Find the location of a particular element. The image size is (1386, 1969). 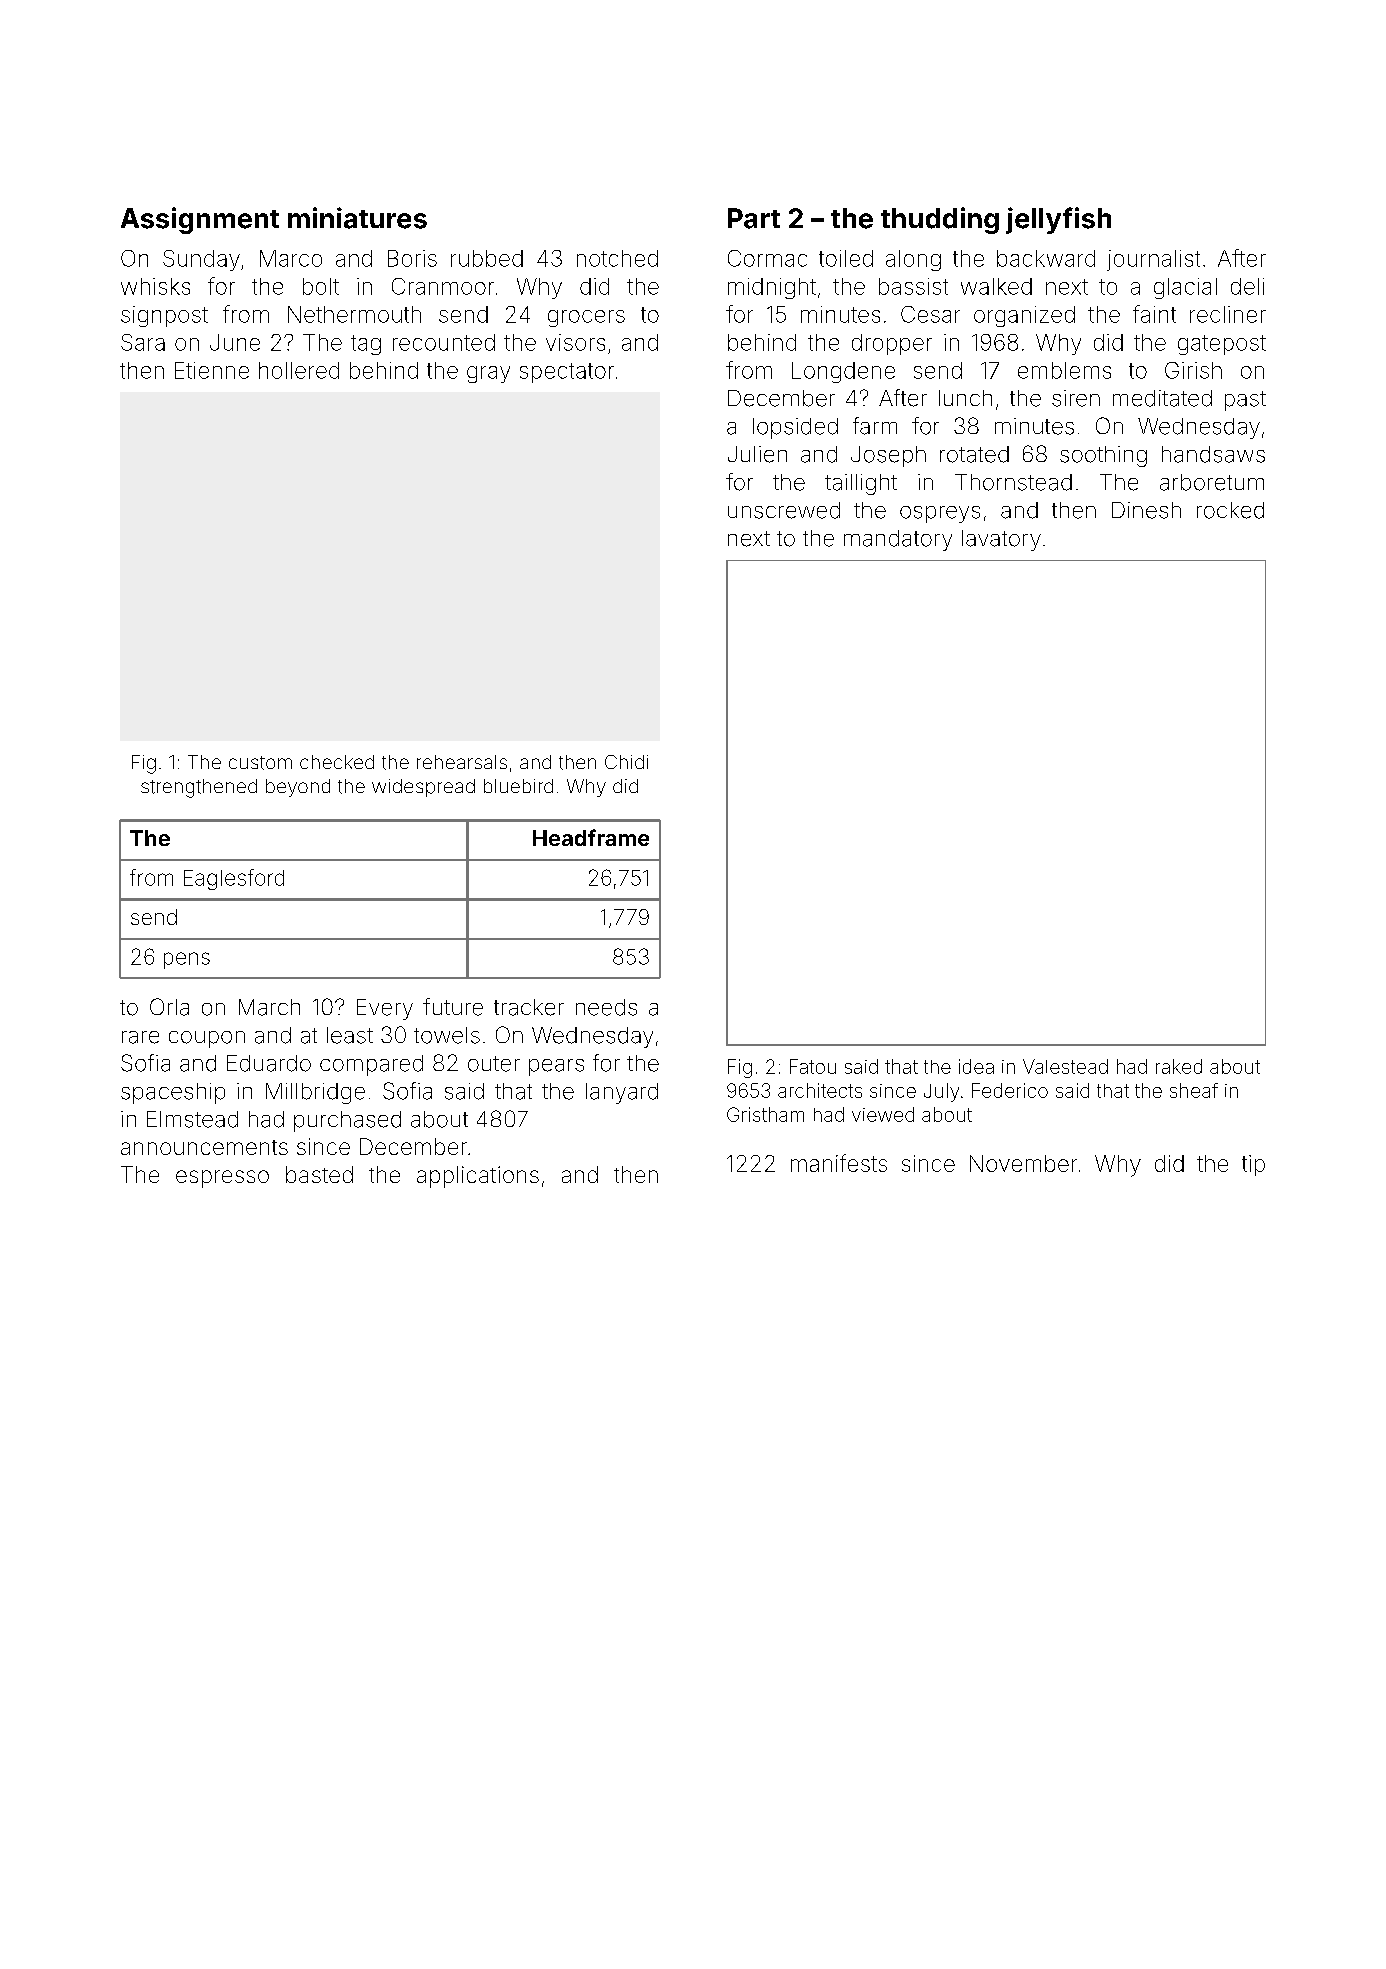

hollered is located at coordinates (299, 370).
